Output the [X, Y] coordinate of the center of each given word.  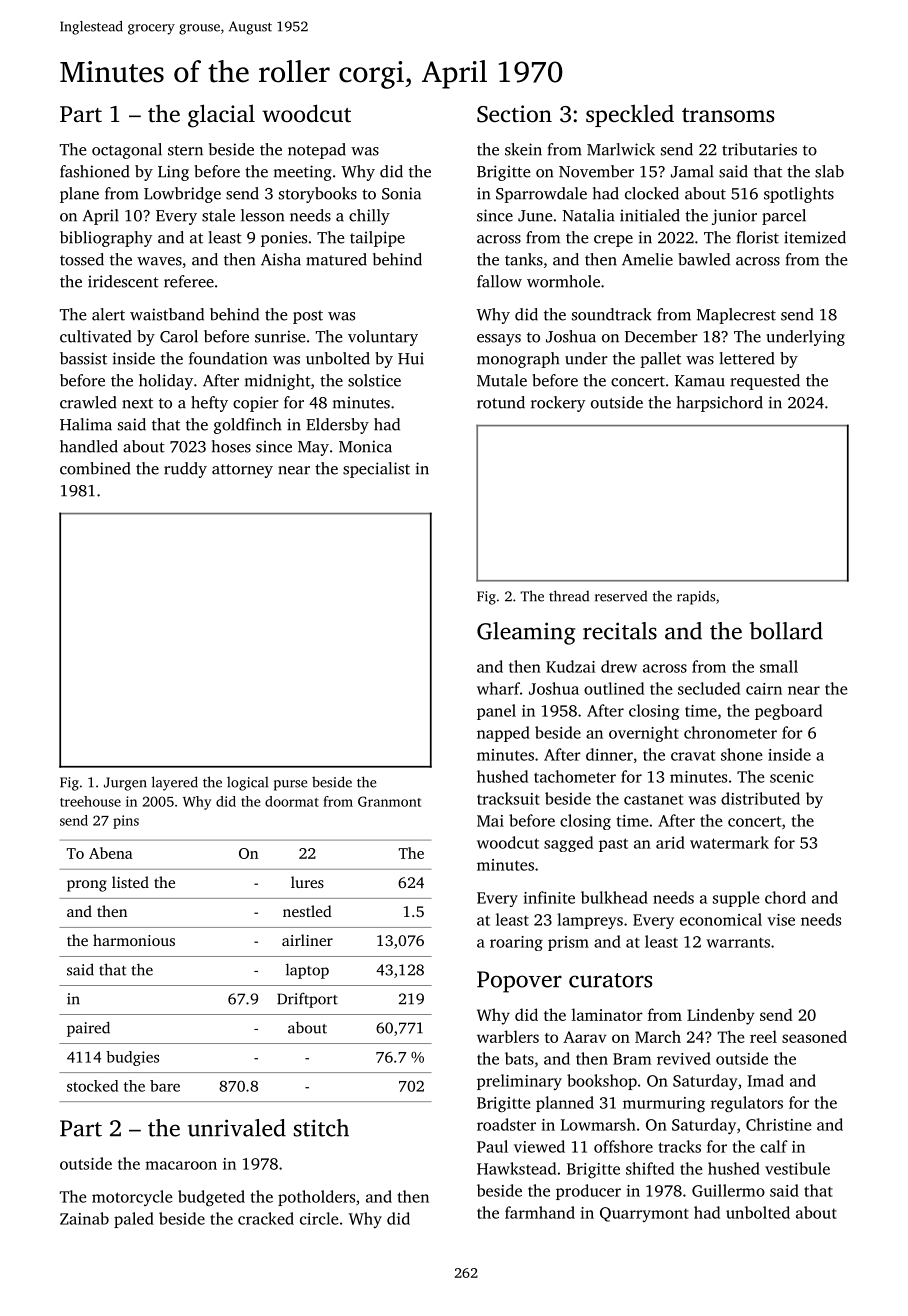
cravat [693, 755]
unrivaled [237, 1128]
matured [336, 259]
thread [569, 596]
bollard [786, 631]
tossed [82, 259]
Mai [490, 821]
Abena [111, 853]
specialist [376, 470]
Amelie [647, 259]
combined [95, 468]
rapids [696, 598]
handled [89, 446]
